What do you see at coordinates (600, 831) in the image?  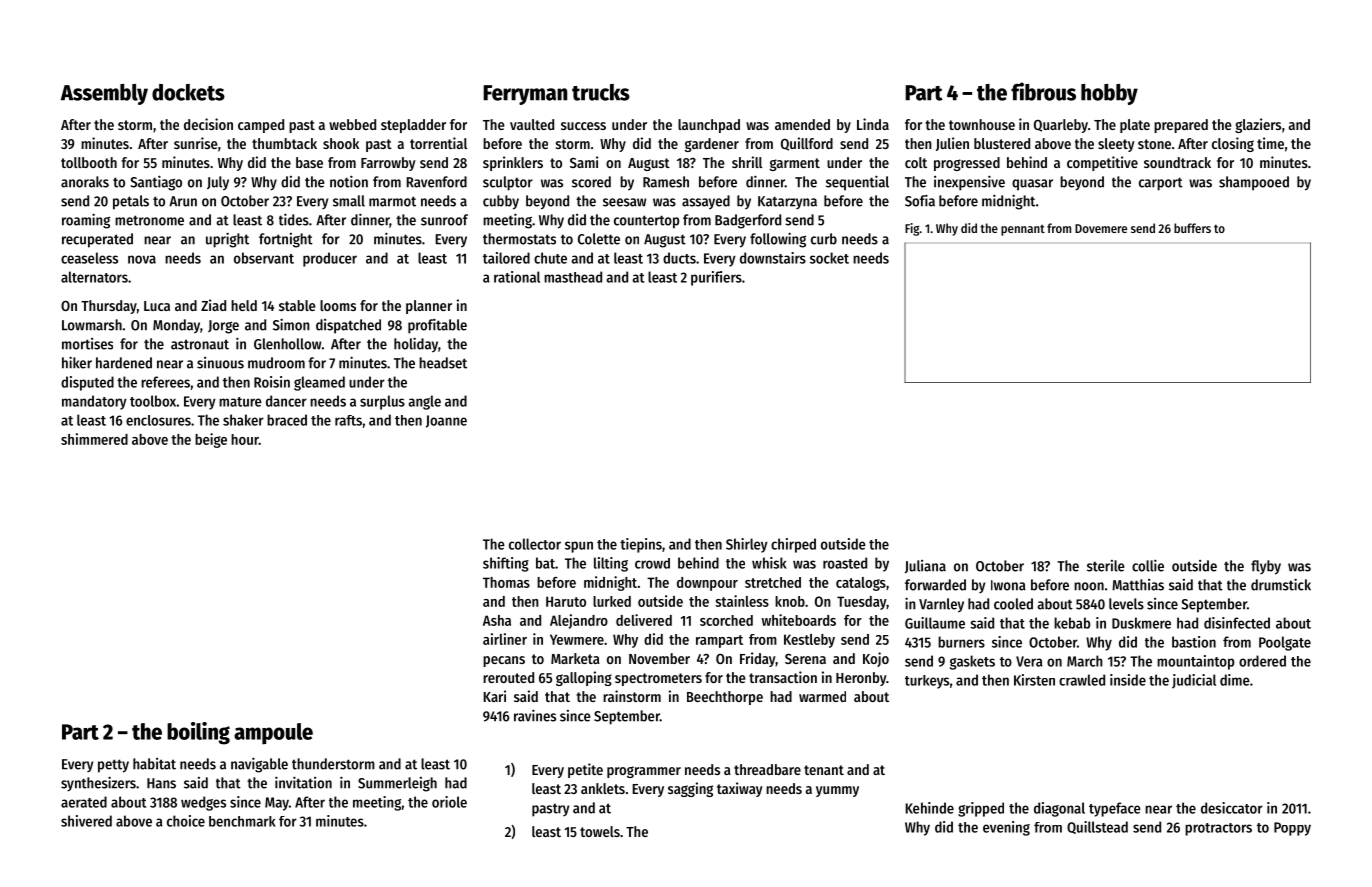 I see `towels` at bounding box center [600, 831].
